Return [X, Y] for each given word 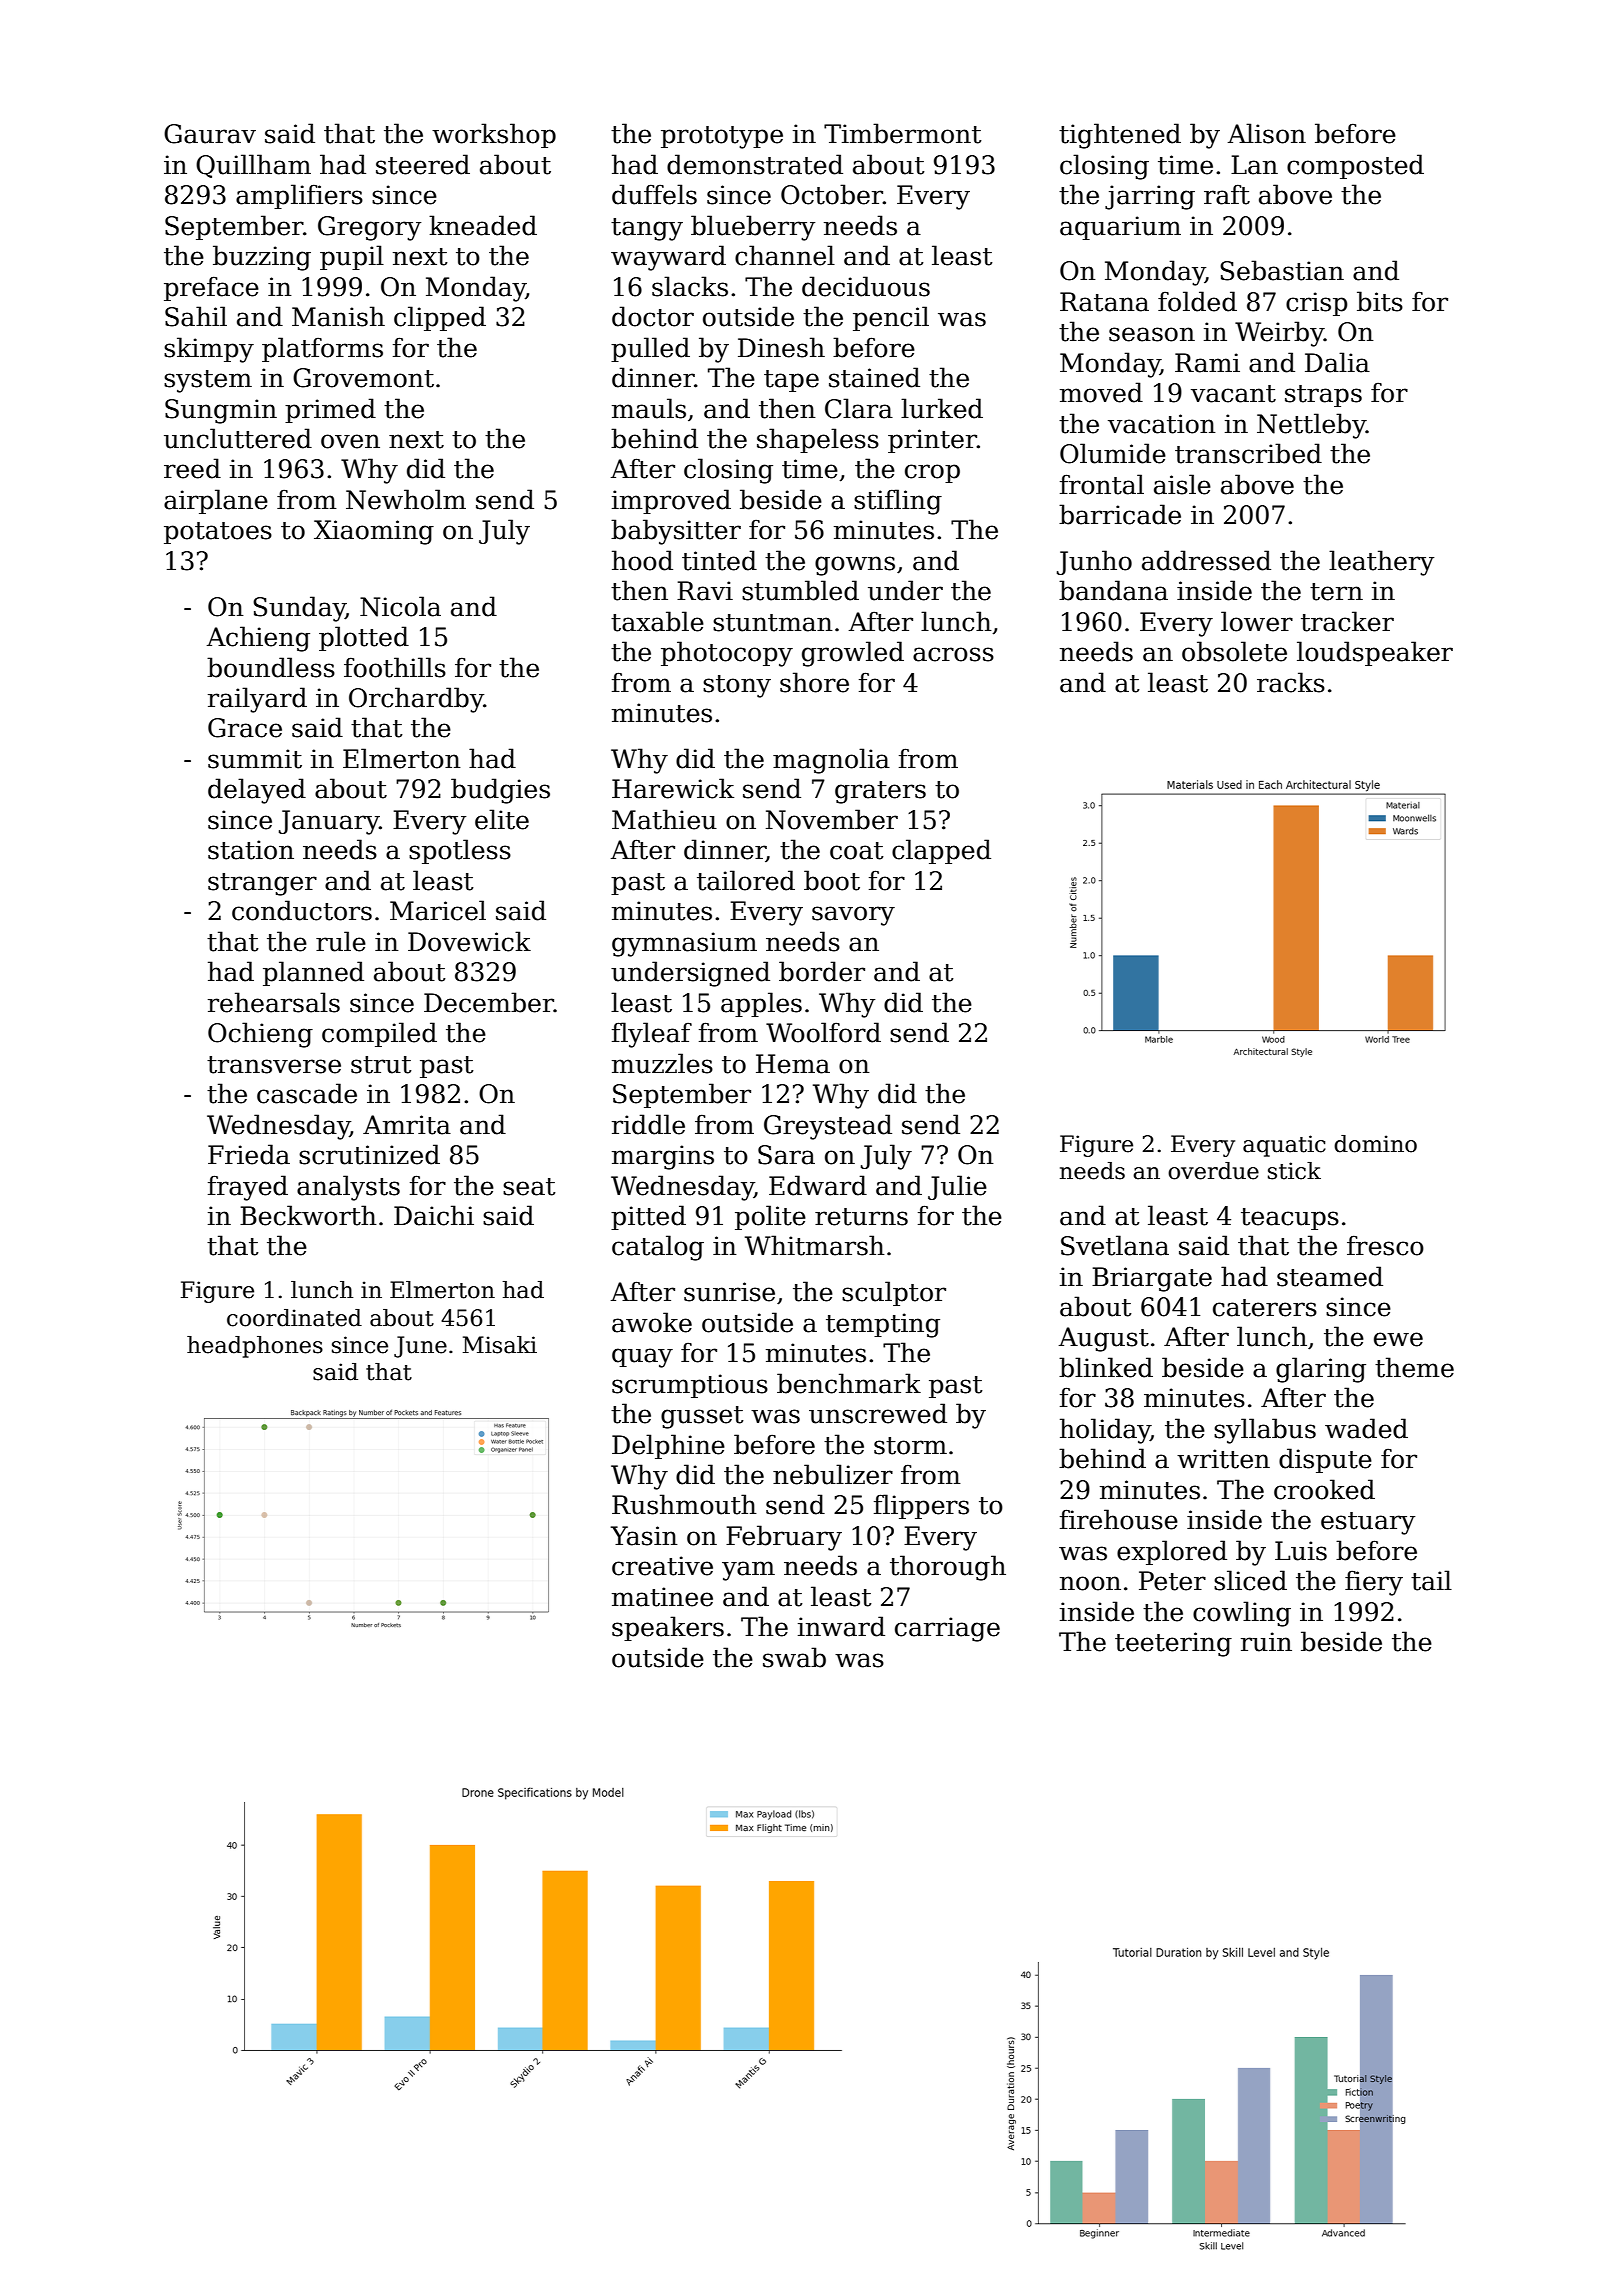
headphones [255, 1347]
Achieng [258, 639]
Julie [957, 1187]
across [953, 654]
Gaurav [210, 134]
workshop [494, 135]
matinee [662, 1597]
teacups [1290, 1219]
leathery [1381, 563]
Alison [1267, 133]
